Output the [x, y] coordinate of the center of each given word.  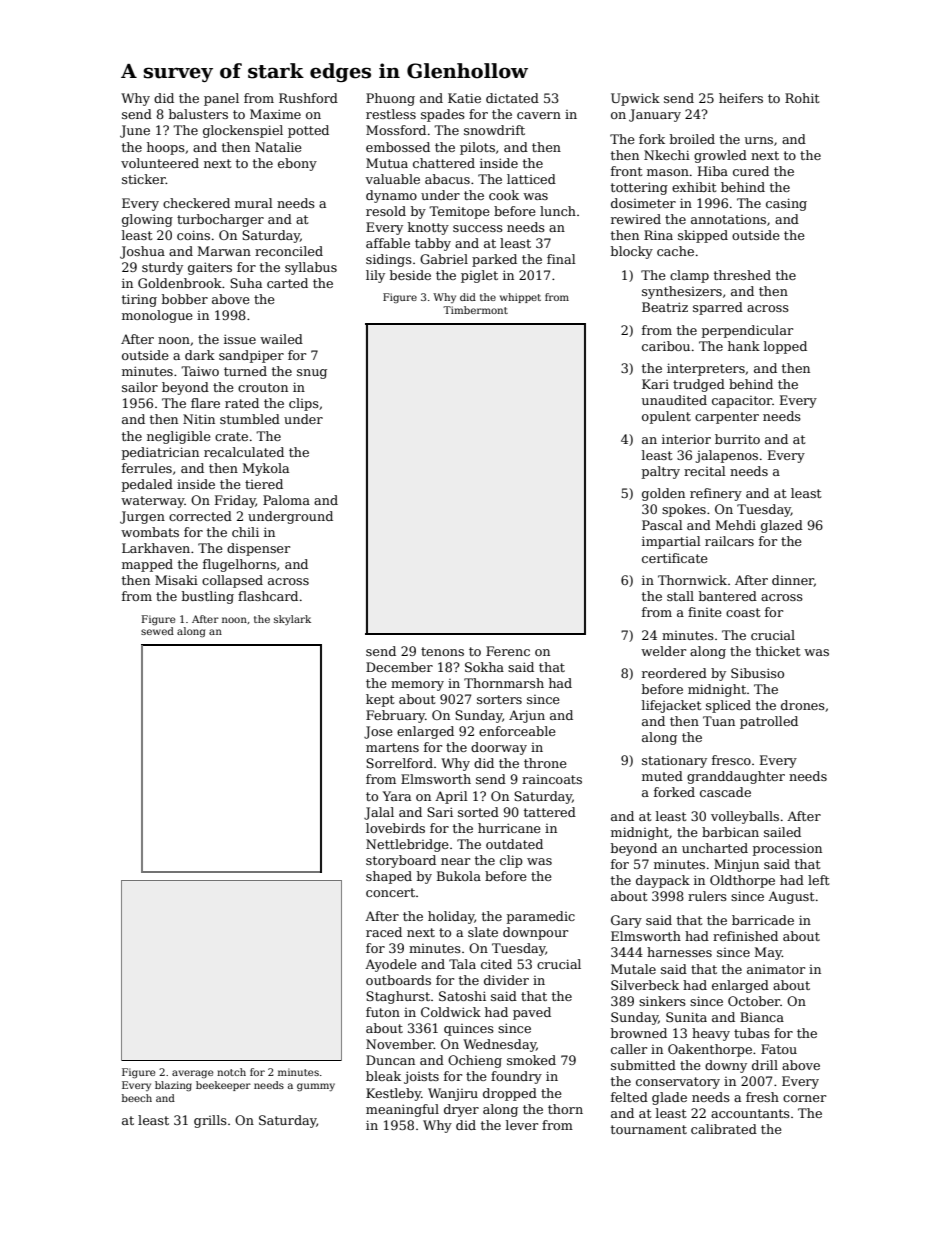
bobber [185, 299]
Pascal [662, 525]
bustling [208, 597]
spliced [728, 706]
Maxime [275, 114]
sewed [157, 631]
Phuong [390, 99]
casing [786, 204]
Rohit [802, 98]
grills [210, 1121]
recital [705, 471]
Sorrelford [399, 763]
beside [410, 275]
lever [522, 1125]
